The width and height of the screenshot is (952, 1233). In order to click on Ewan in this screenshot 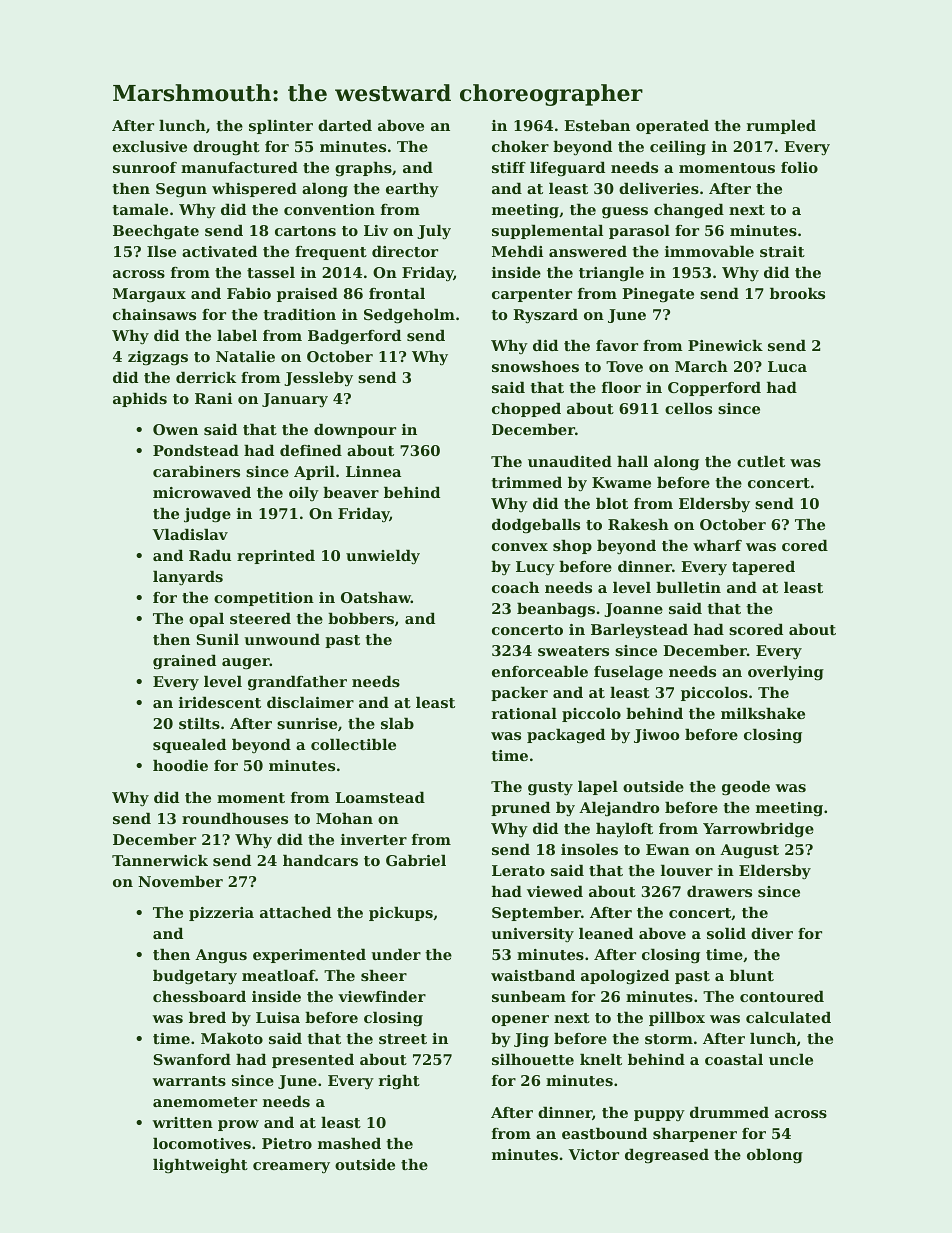, I will do `click(668, 849)`.
